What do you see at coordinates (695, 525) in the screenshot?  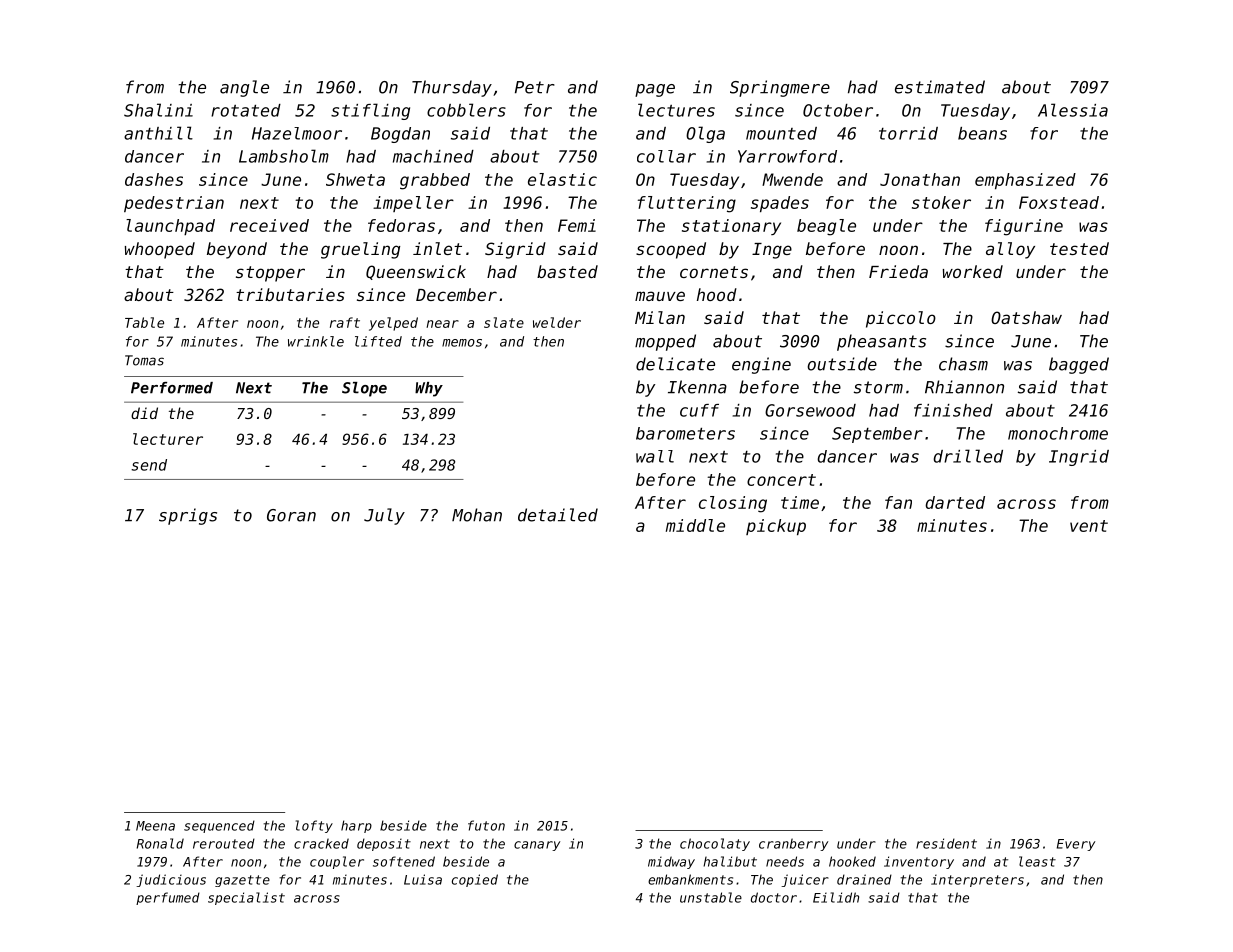 I see `middle` at bounding box center [695, 525].
